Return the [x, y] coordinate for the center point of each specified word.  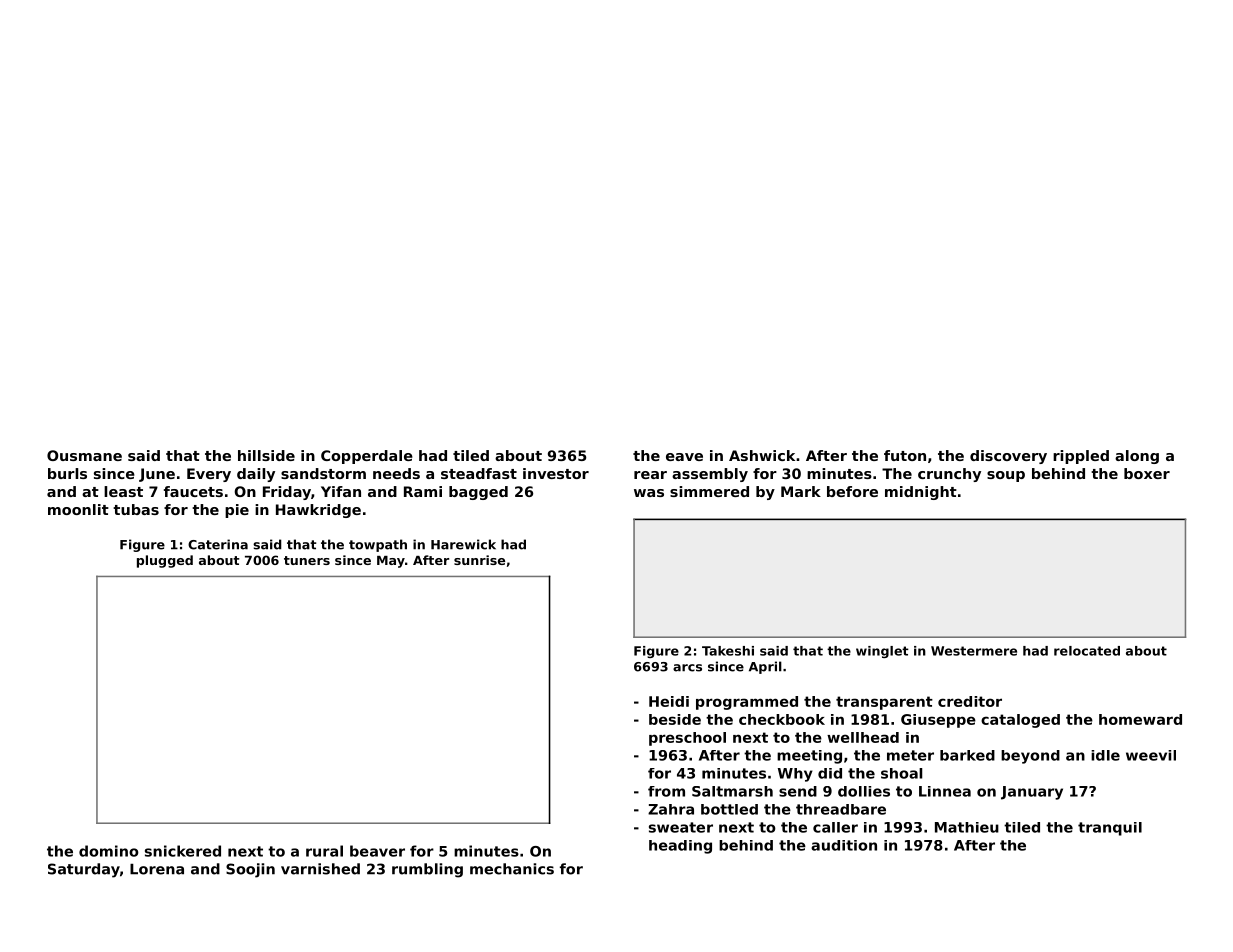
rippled [1081, 457]
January [1032, 793]
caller [835, 827]
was [649, 493]
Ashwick [762, 455]
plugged [165, 561]
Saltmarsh [732, 791]
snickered [183, 851]
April [765, 667]
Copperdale [367, 457]
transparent [884, 703]
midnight [921, 493]
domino [109, 851]
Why [795, 775]
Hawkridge [318, 511]
